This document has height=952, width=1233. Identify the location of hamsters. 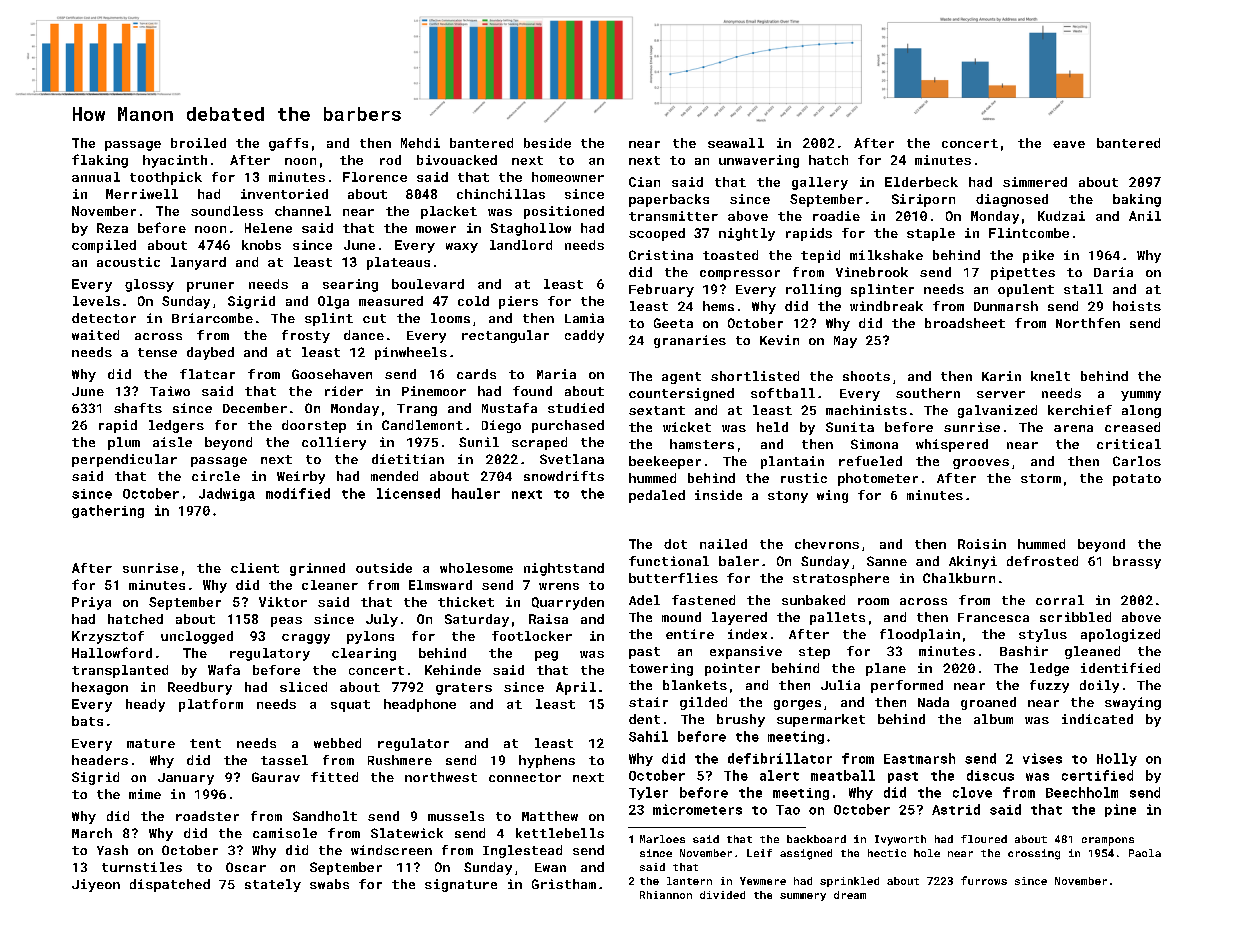
(702, 444).
